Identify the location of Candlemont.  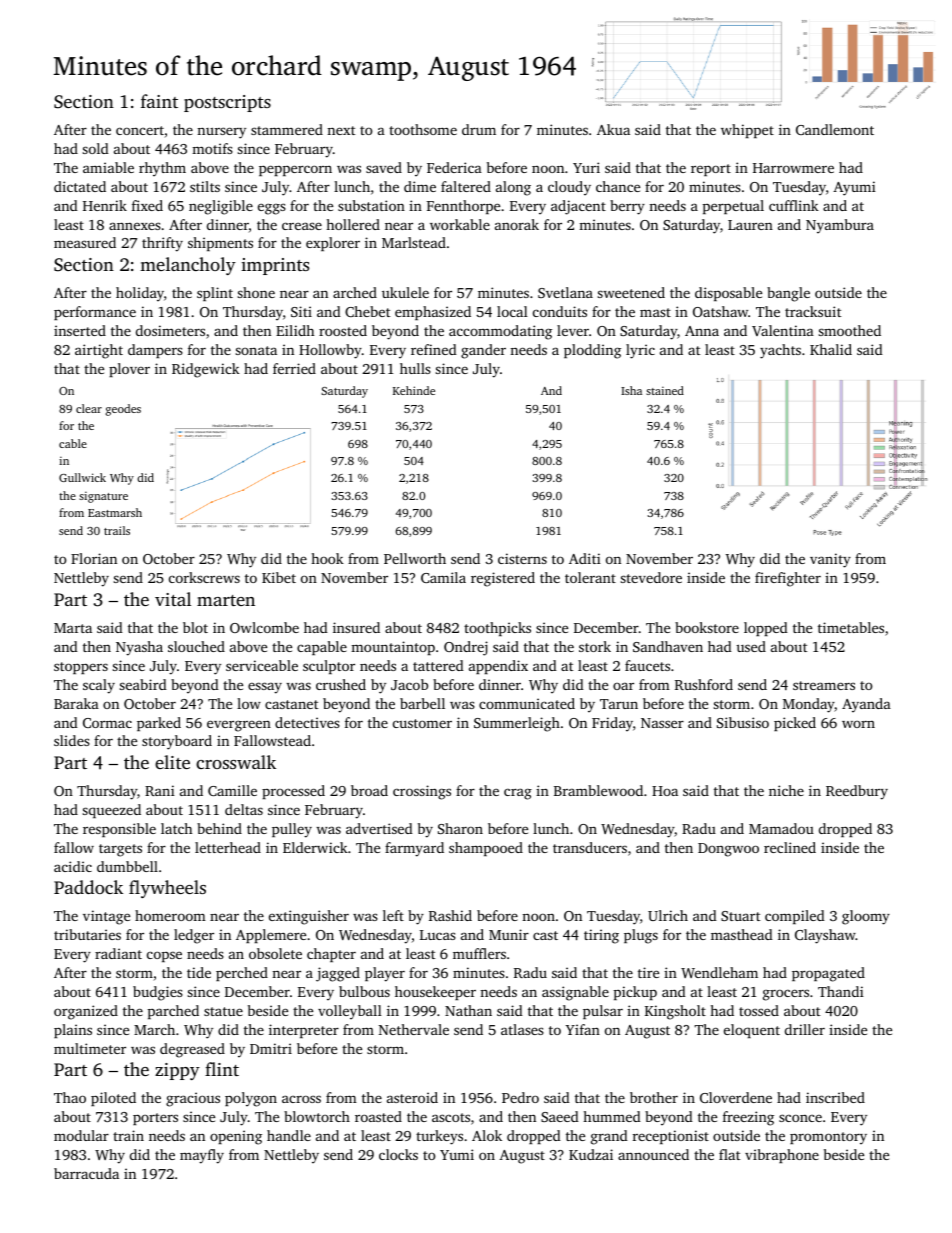
(835, 129).
